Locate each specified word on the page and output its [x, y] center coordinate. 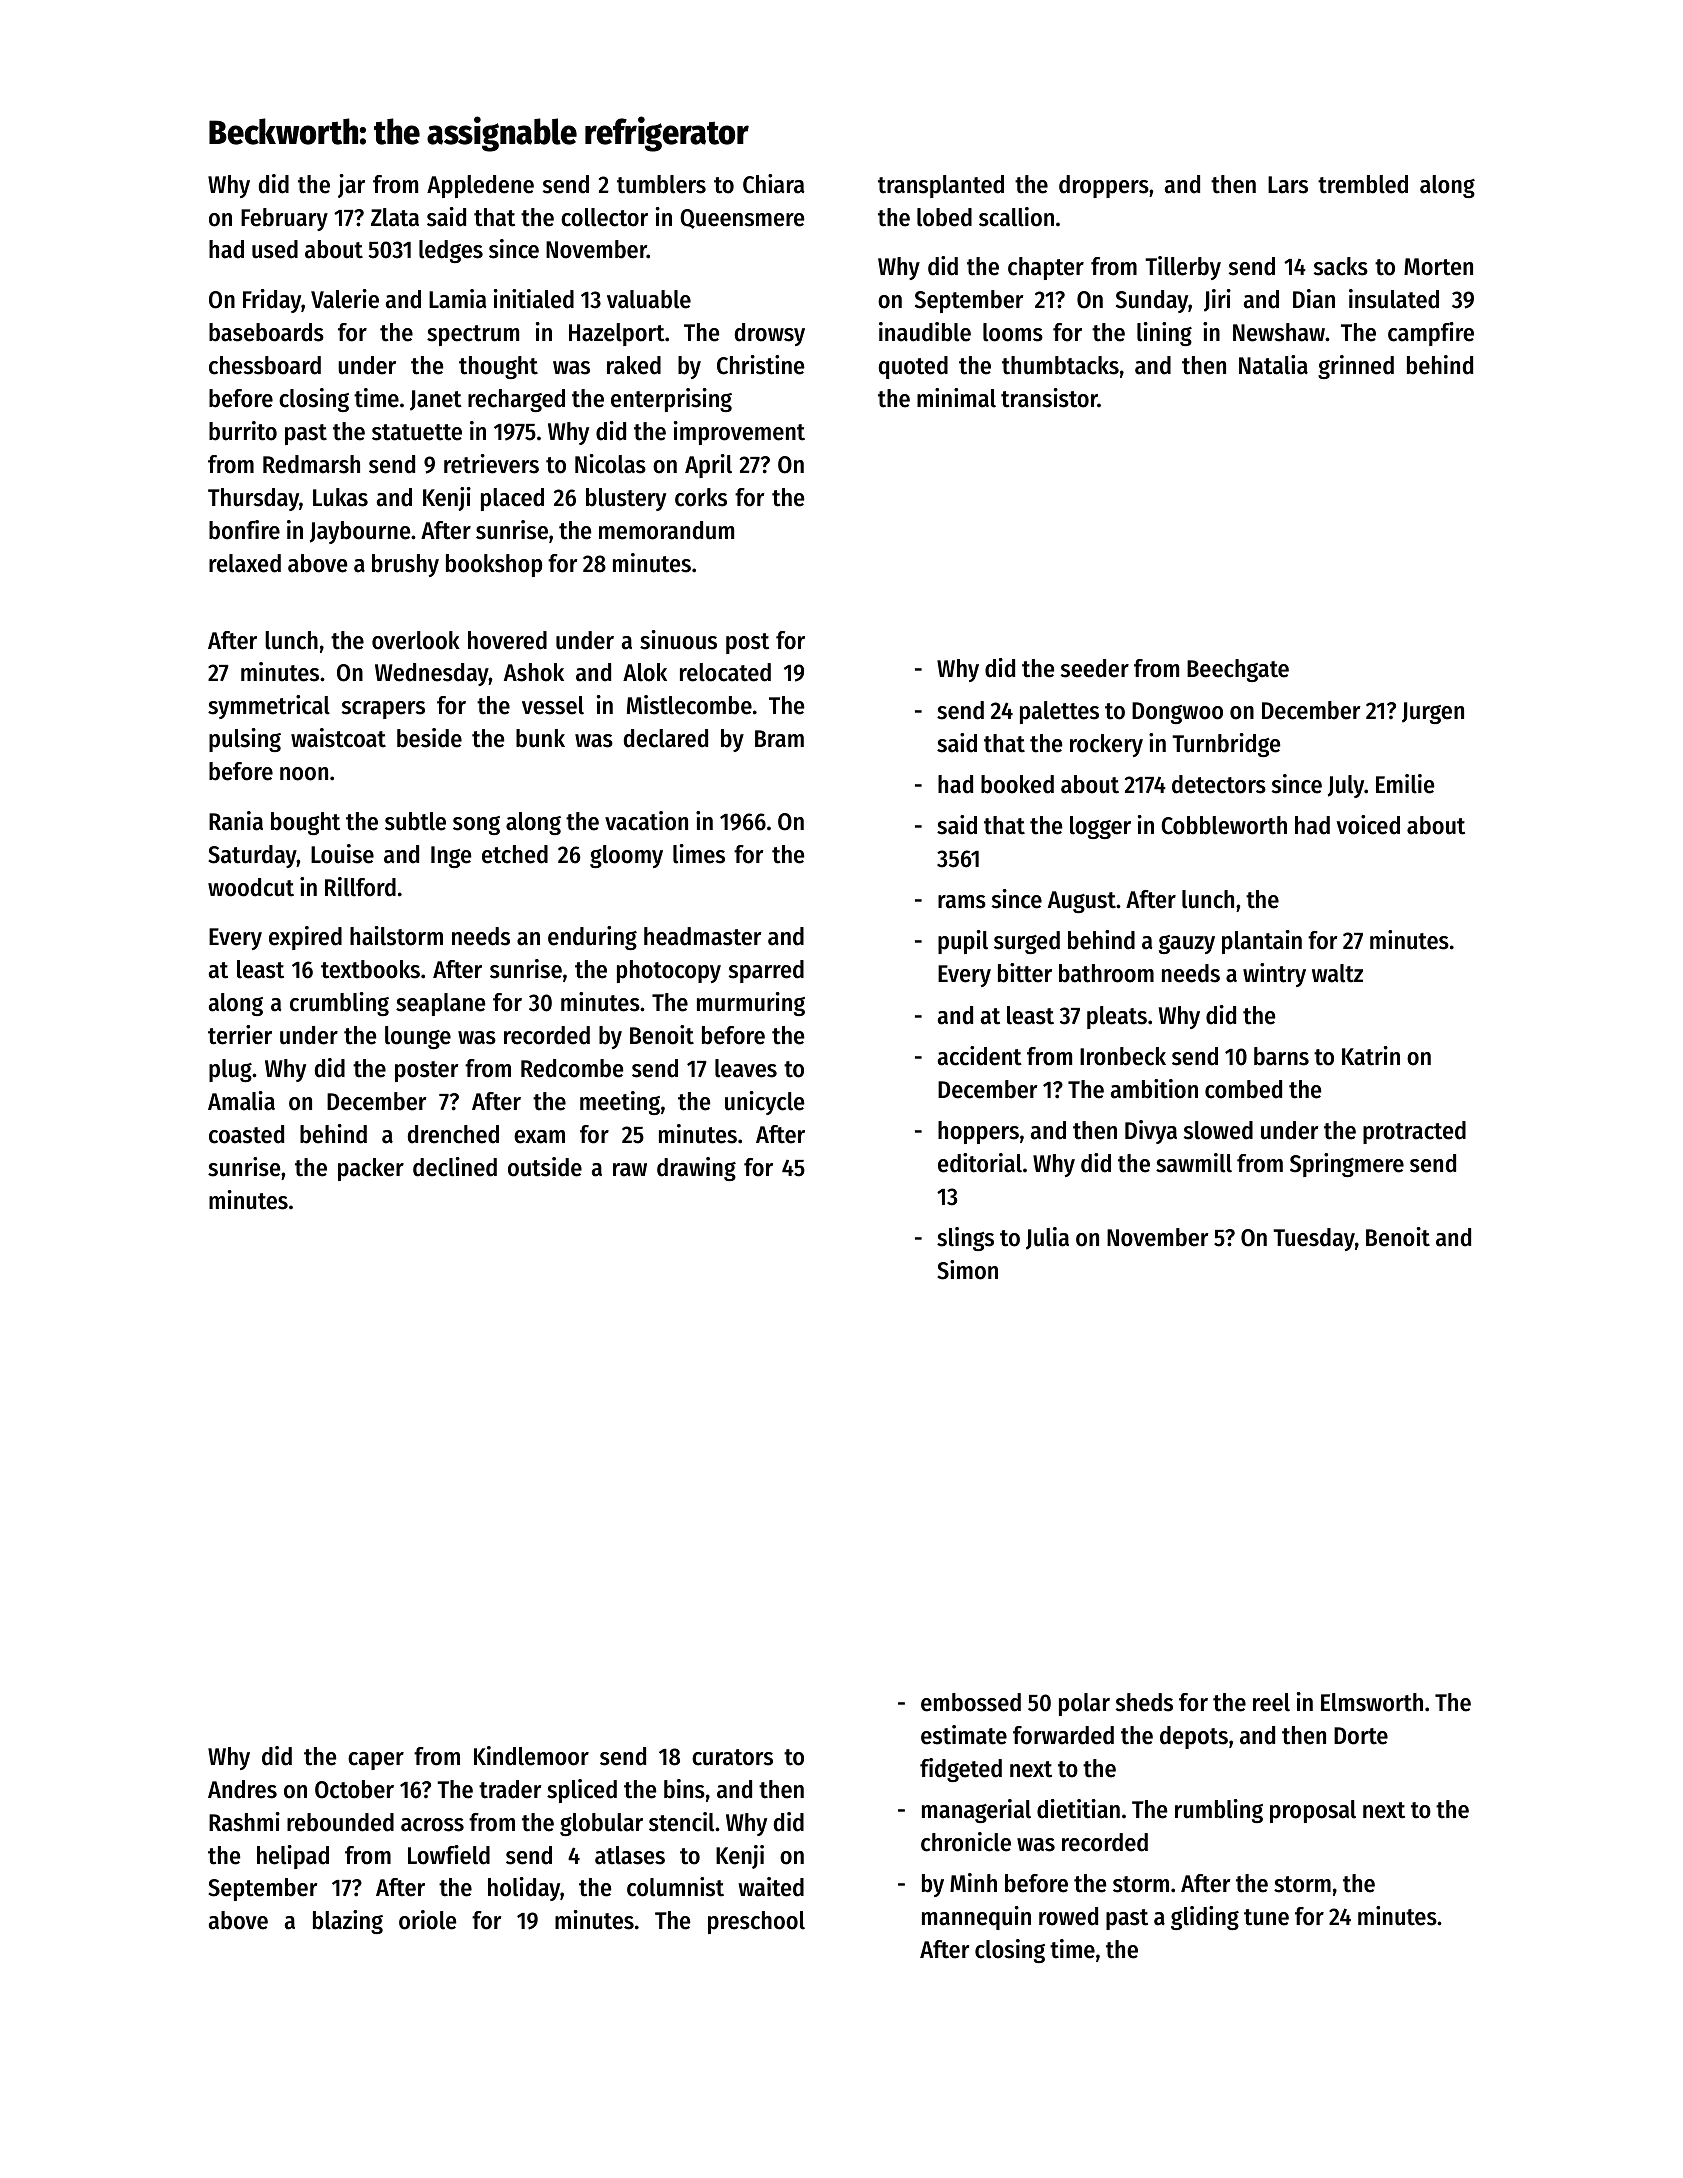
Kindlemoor [531, 1756]
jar [351, 186]
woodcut [251, 887]
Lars [1288, 185]
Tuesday [1314, 1239]
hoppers [978, 1132]
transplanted [941, 186]
